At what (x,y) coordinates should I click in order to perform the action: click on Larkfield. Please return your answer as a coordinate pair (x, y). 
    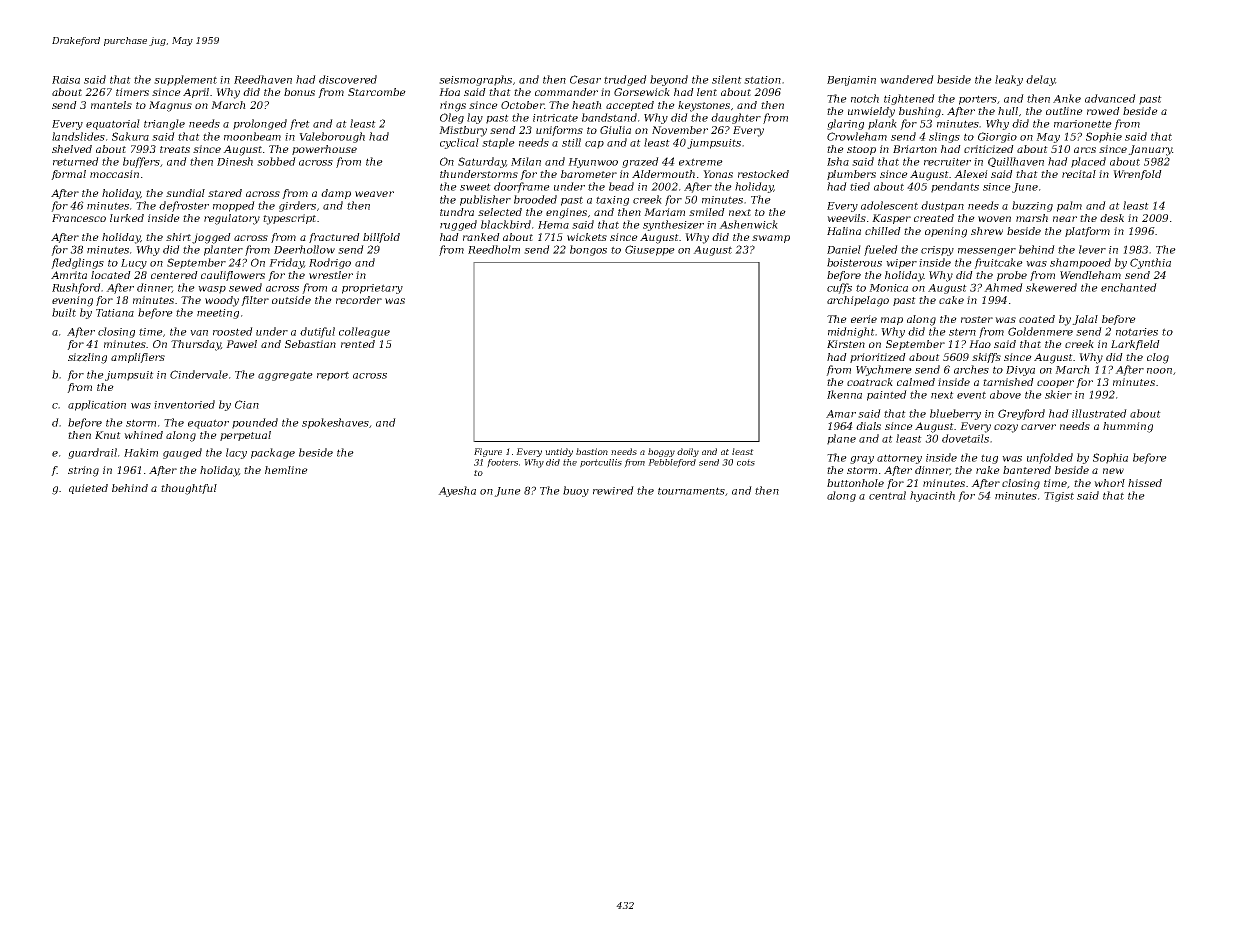
    Looking at the image, I should click on (1135, 345).
